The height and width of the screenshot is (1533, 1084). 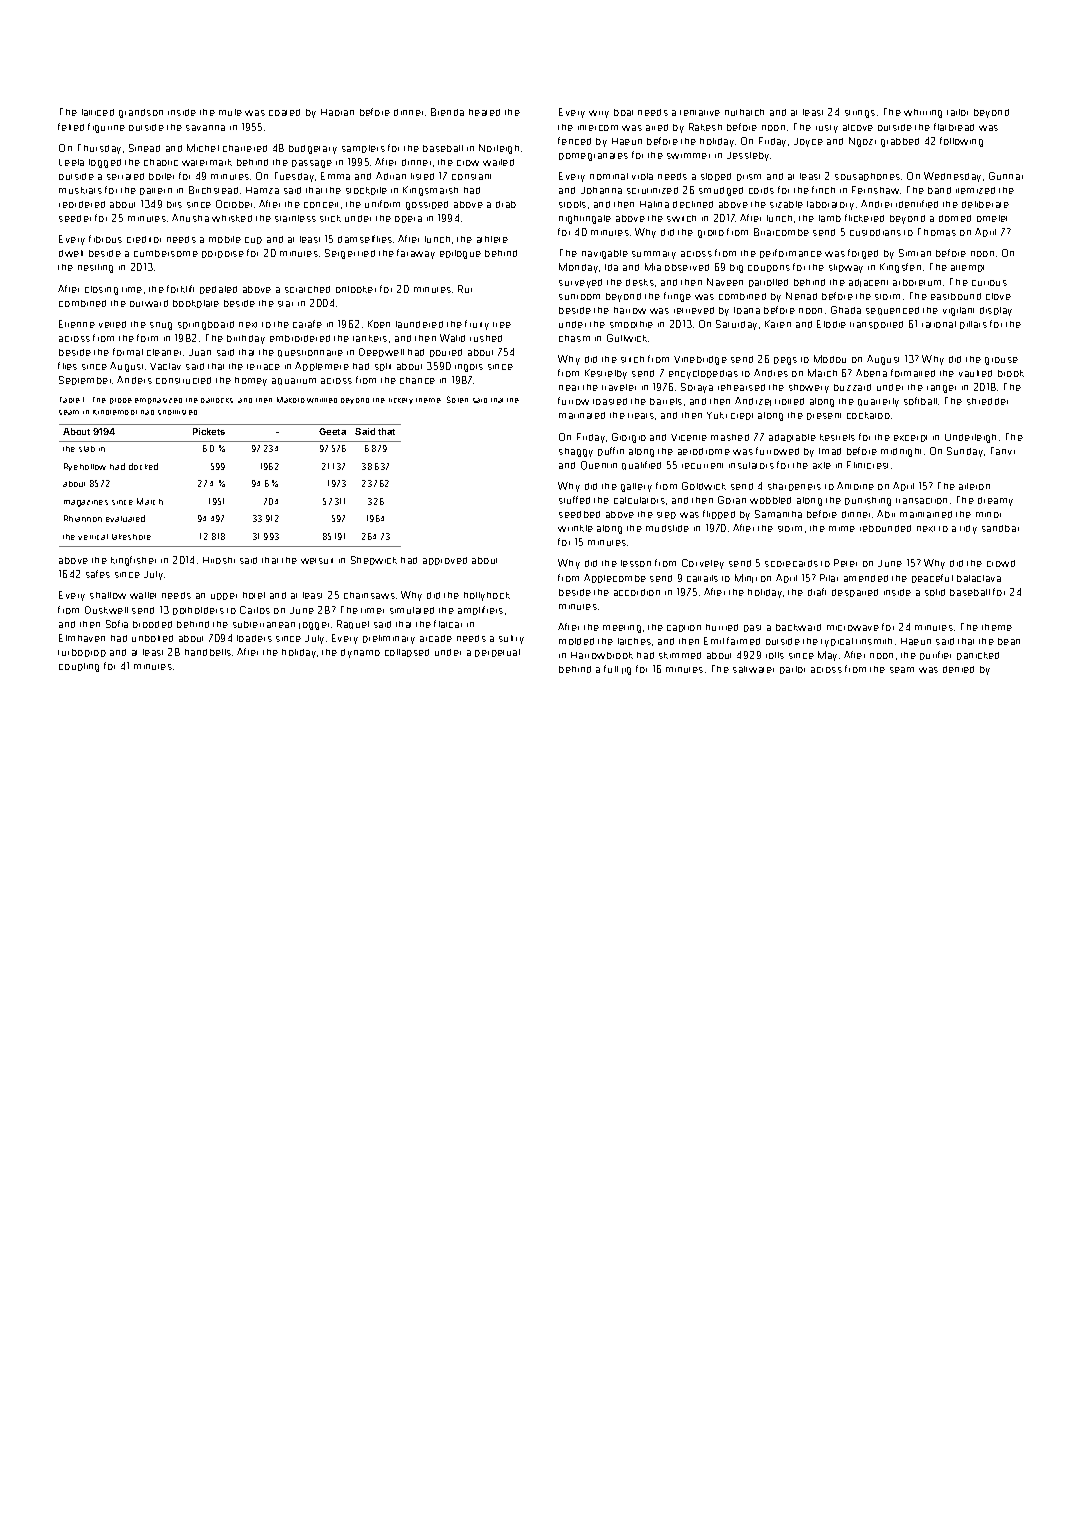 What do you see at coordinates (574, 338) in the screenshot?
I see `chasm` at bounding box center [574, 338].
